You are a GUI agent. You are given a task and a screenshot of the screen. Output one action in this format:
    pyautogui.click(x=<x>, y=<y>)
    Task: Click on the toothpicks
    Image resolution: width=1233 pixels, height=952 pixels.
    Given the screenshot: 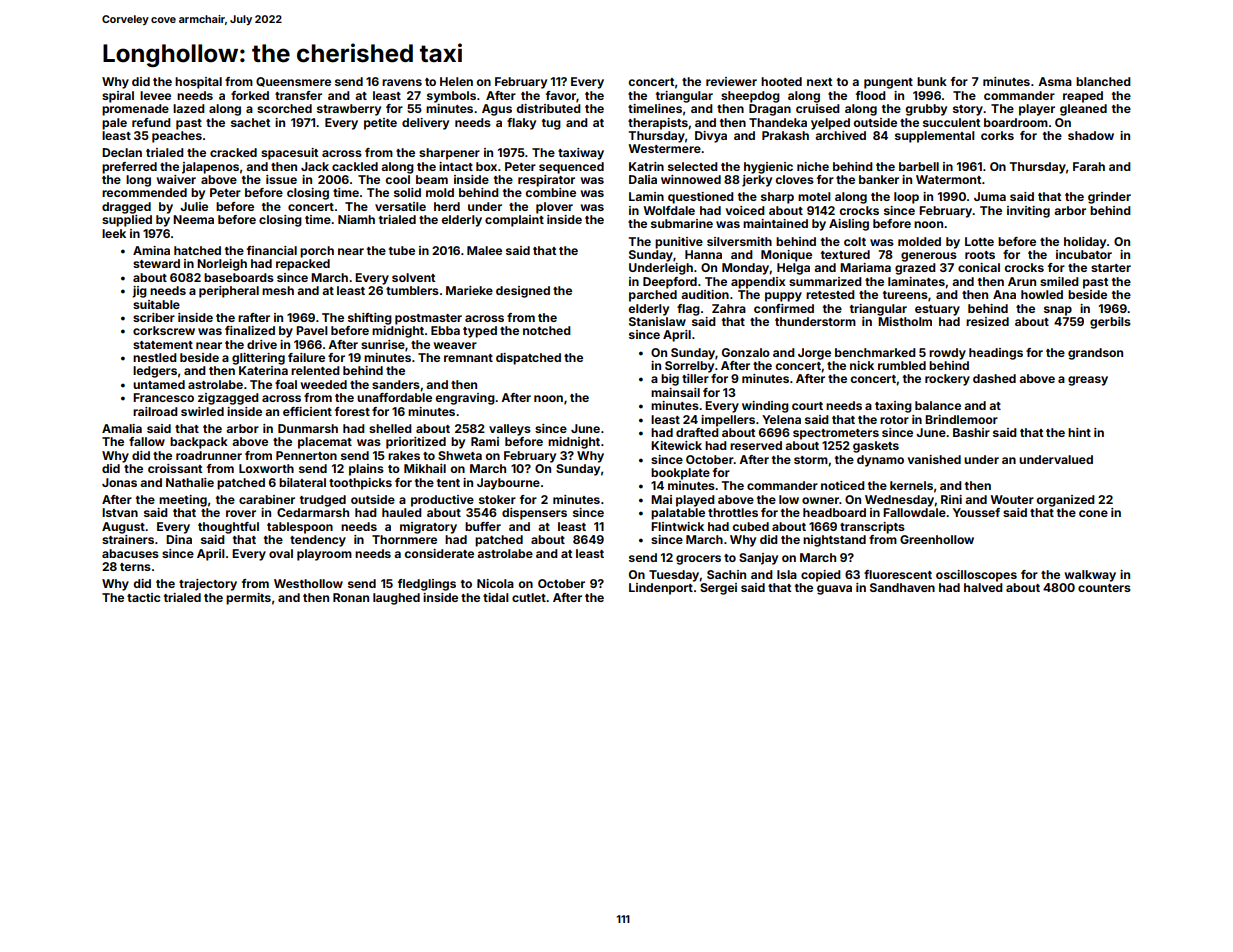 What is the action you would take?
    pyautogui.click(x=360, y=484)
